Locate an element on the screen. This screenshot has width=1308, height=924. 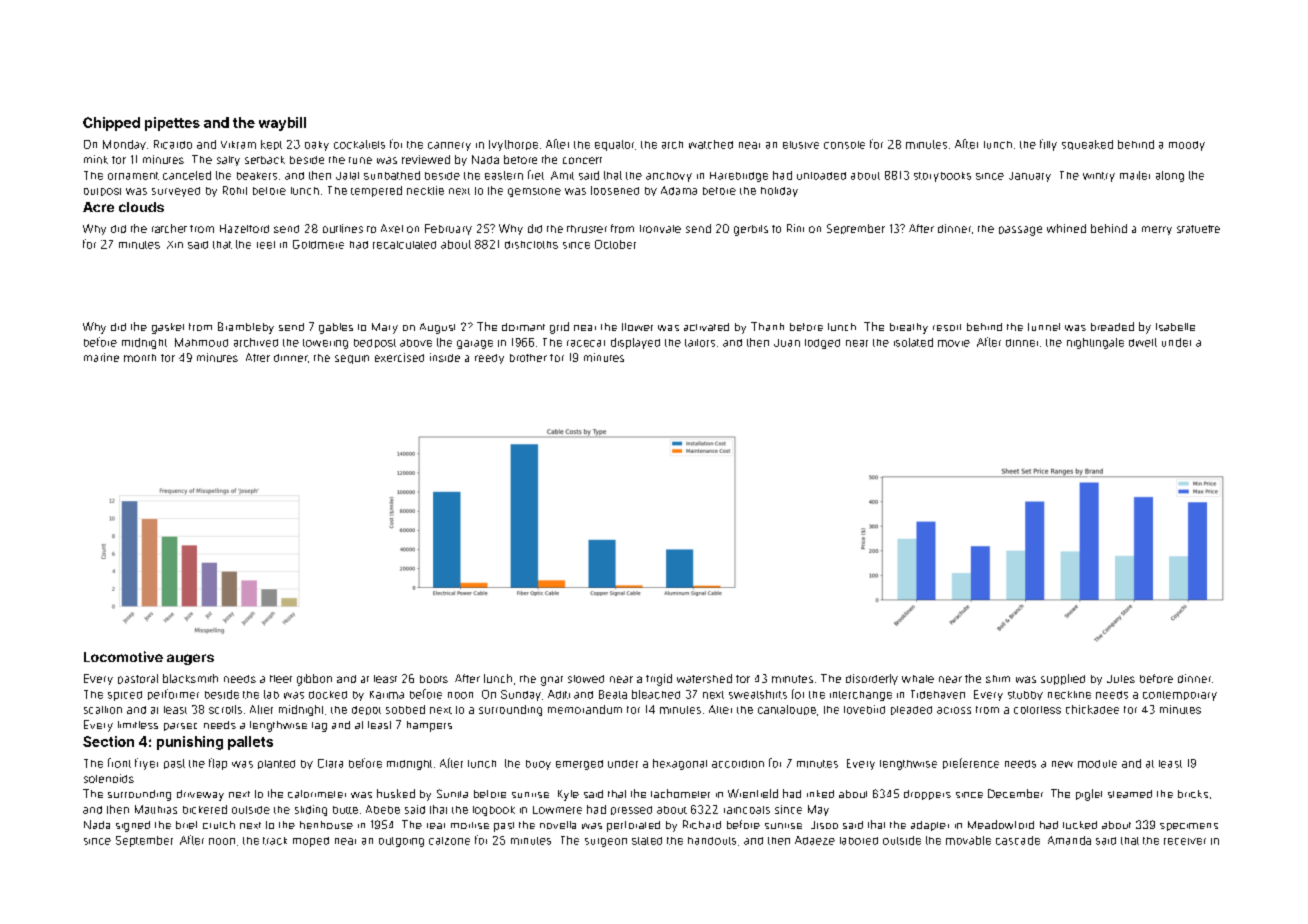
brother is located at coordinates (528, 358).
